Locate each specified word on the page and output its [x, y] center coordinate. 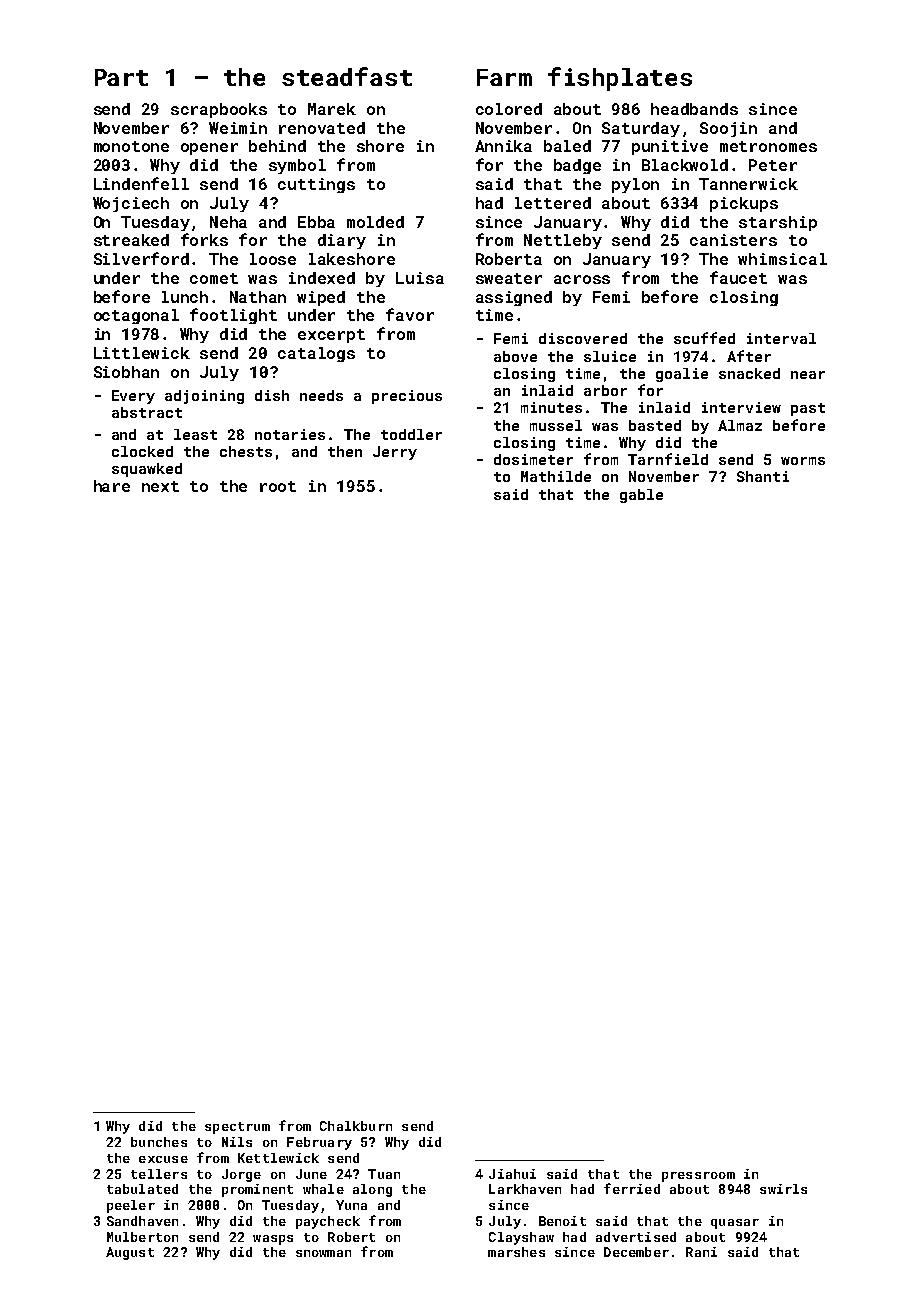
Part [121, 77]
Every [133, 397]
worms [803, 461]
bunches [159, 1142]
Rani [701, 1252]
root [278, 486]
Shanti [763, 476]
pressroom [698, 1177]
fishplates [620, 79]
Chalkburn [356, 1126]
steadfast [347, 76]
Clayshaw [521, 1238]
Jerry [395, 453]
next [160, 486]
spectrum [237, 1128]
